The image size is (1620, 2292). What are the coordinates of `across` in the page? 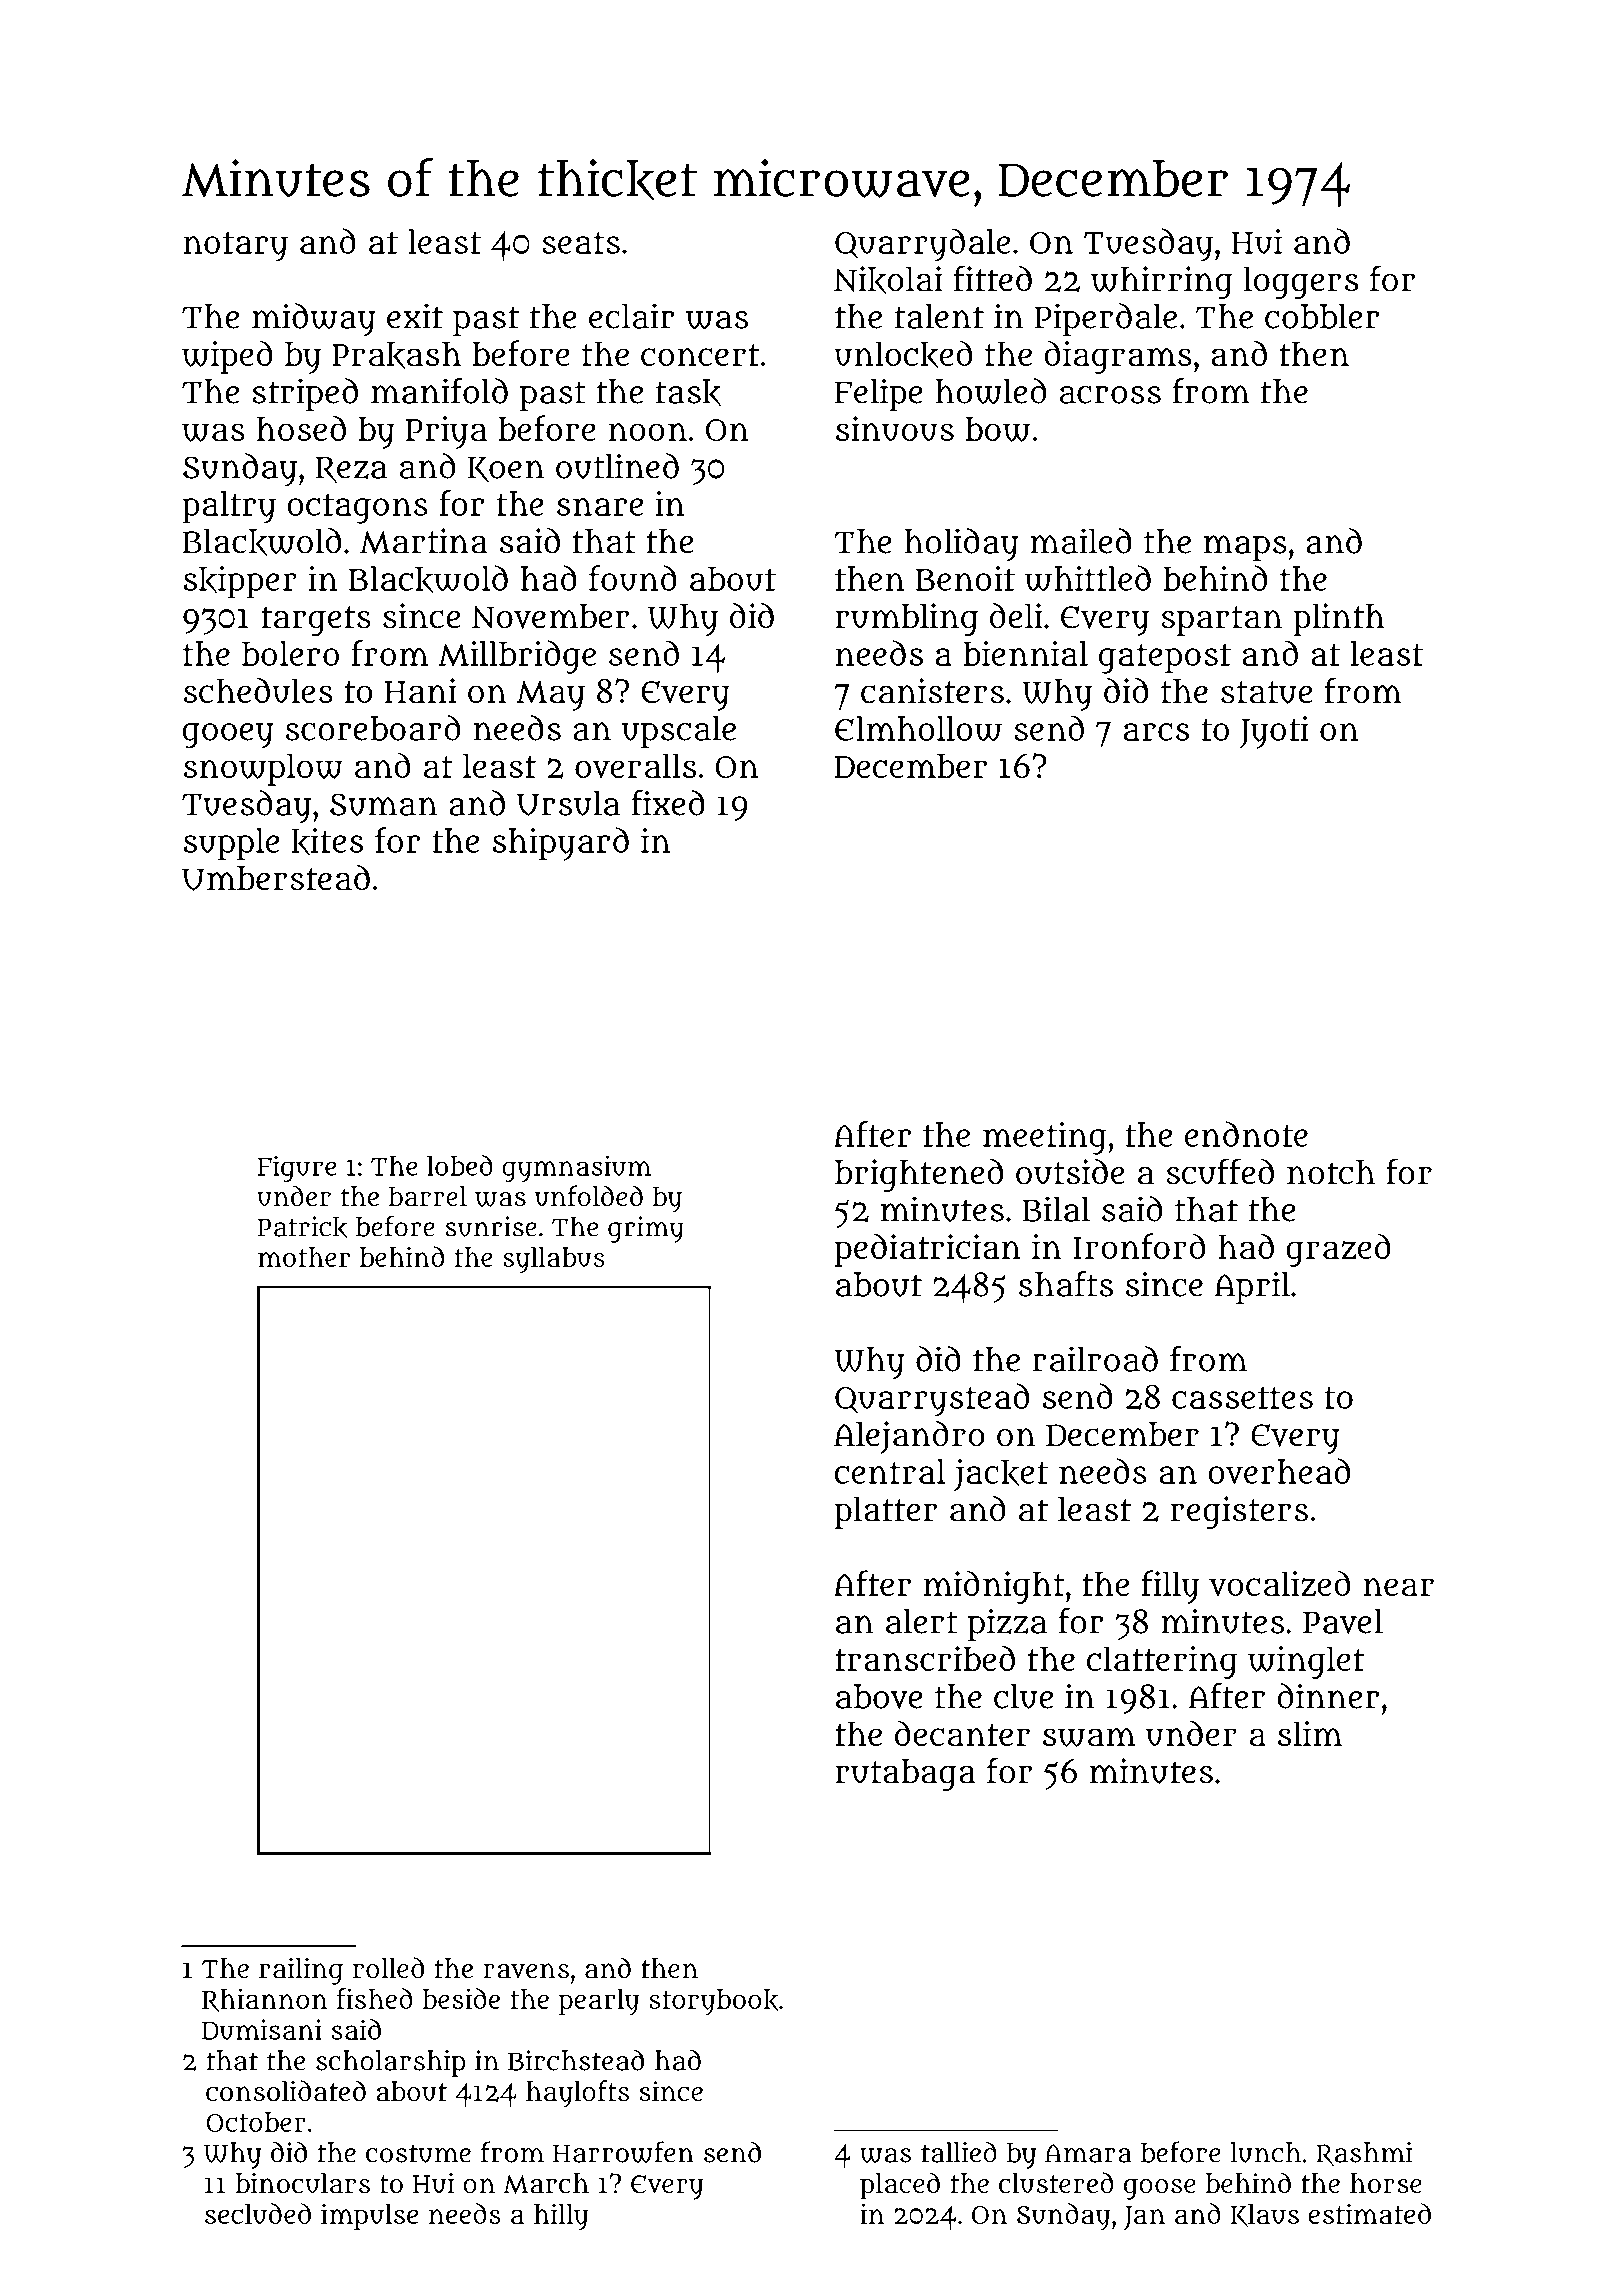 It's located at (1110, 394).
